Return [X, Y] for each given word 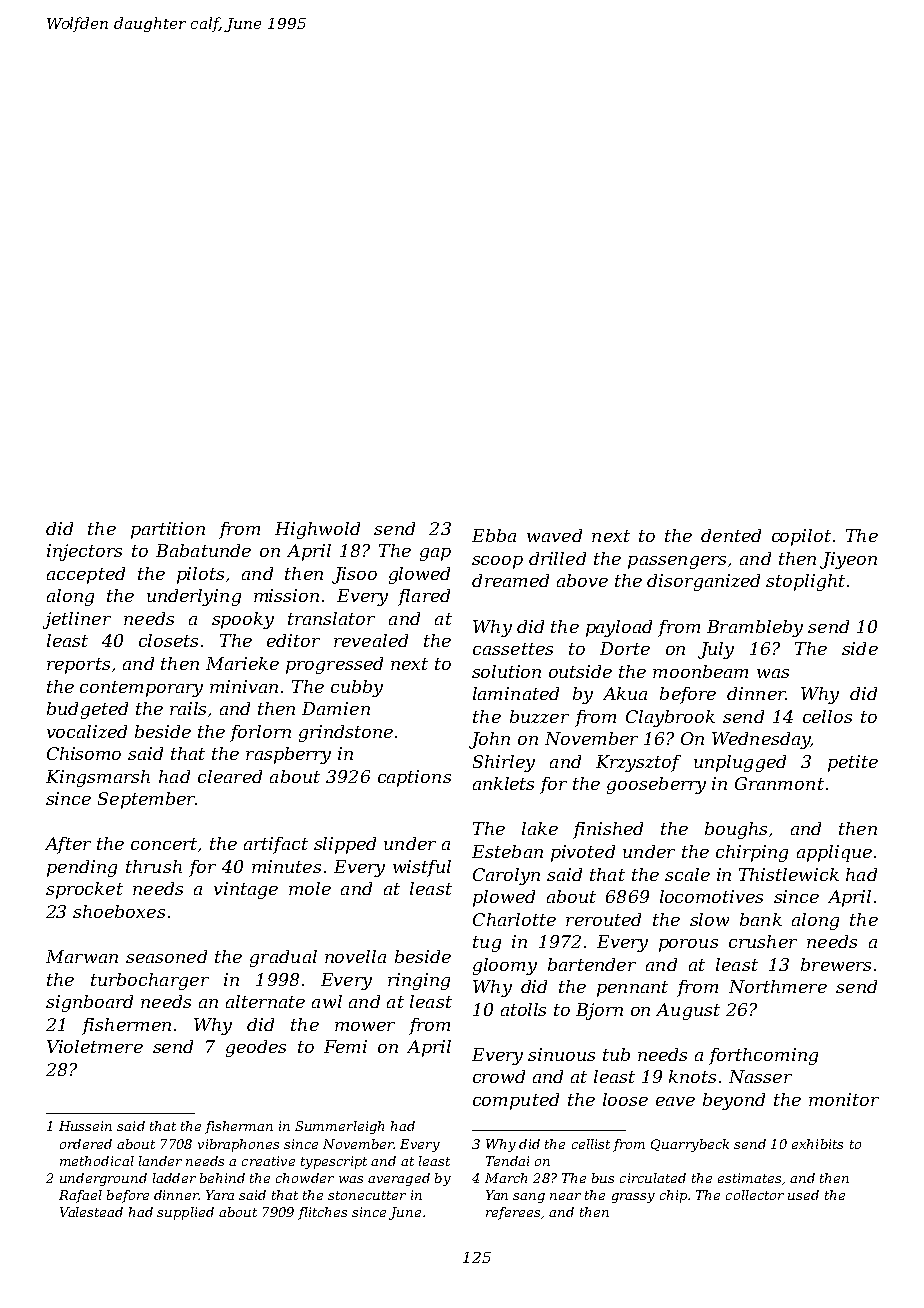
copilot [801, 537]
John [489, 740]
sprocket [84, 890]
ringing [419, 981]
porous [688, 945]
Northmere [778, 986]
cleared [230, 776]
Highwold [317, 530]
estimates [749, 1178]
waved [554, 535]
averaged [399, 1179]
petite [853, 763]
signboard [89, 1003]
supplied [185, 1213]
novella [355, 956]
